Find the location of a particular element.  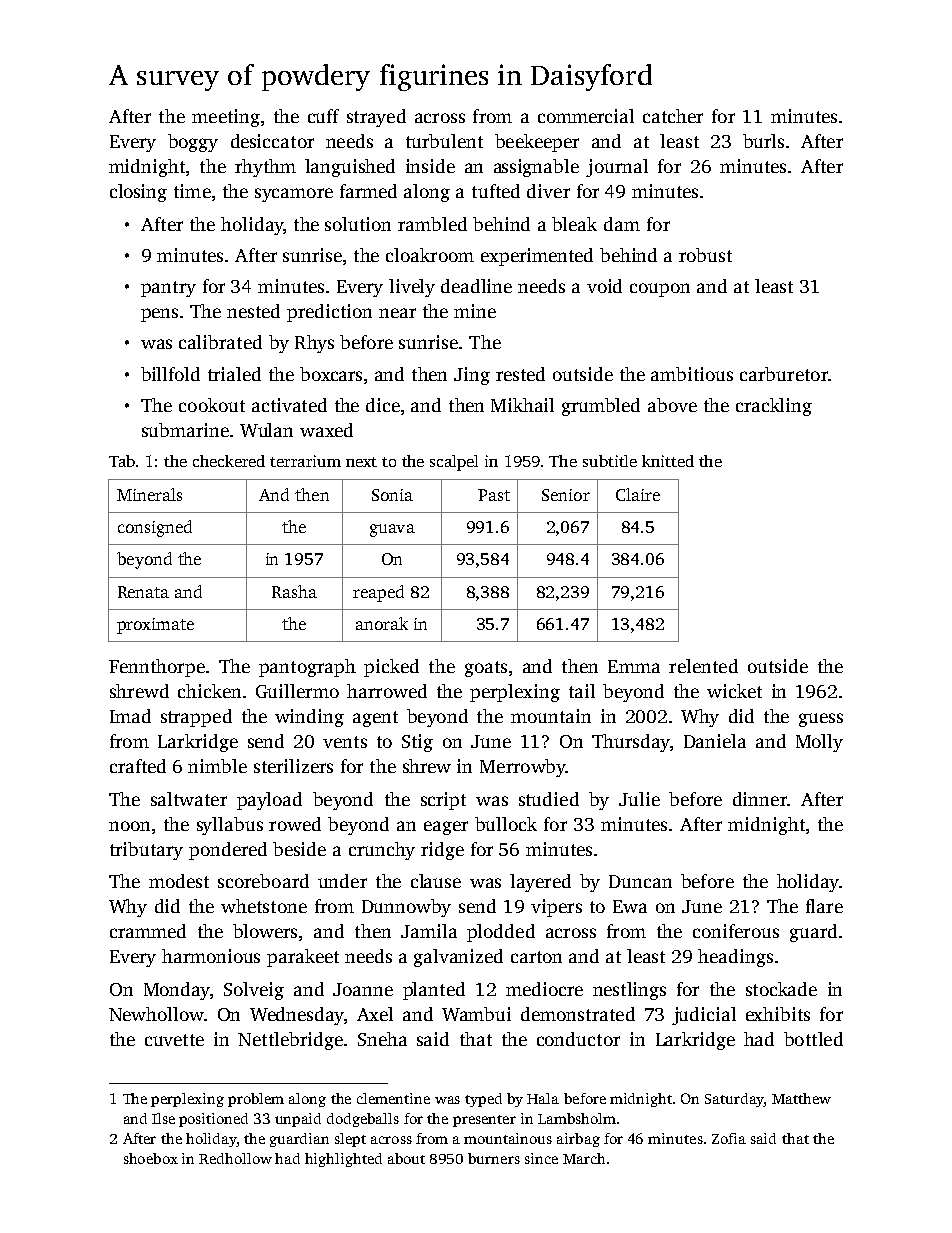

Tab is located at coordinates (122, 461).
